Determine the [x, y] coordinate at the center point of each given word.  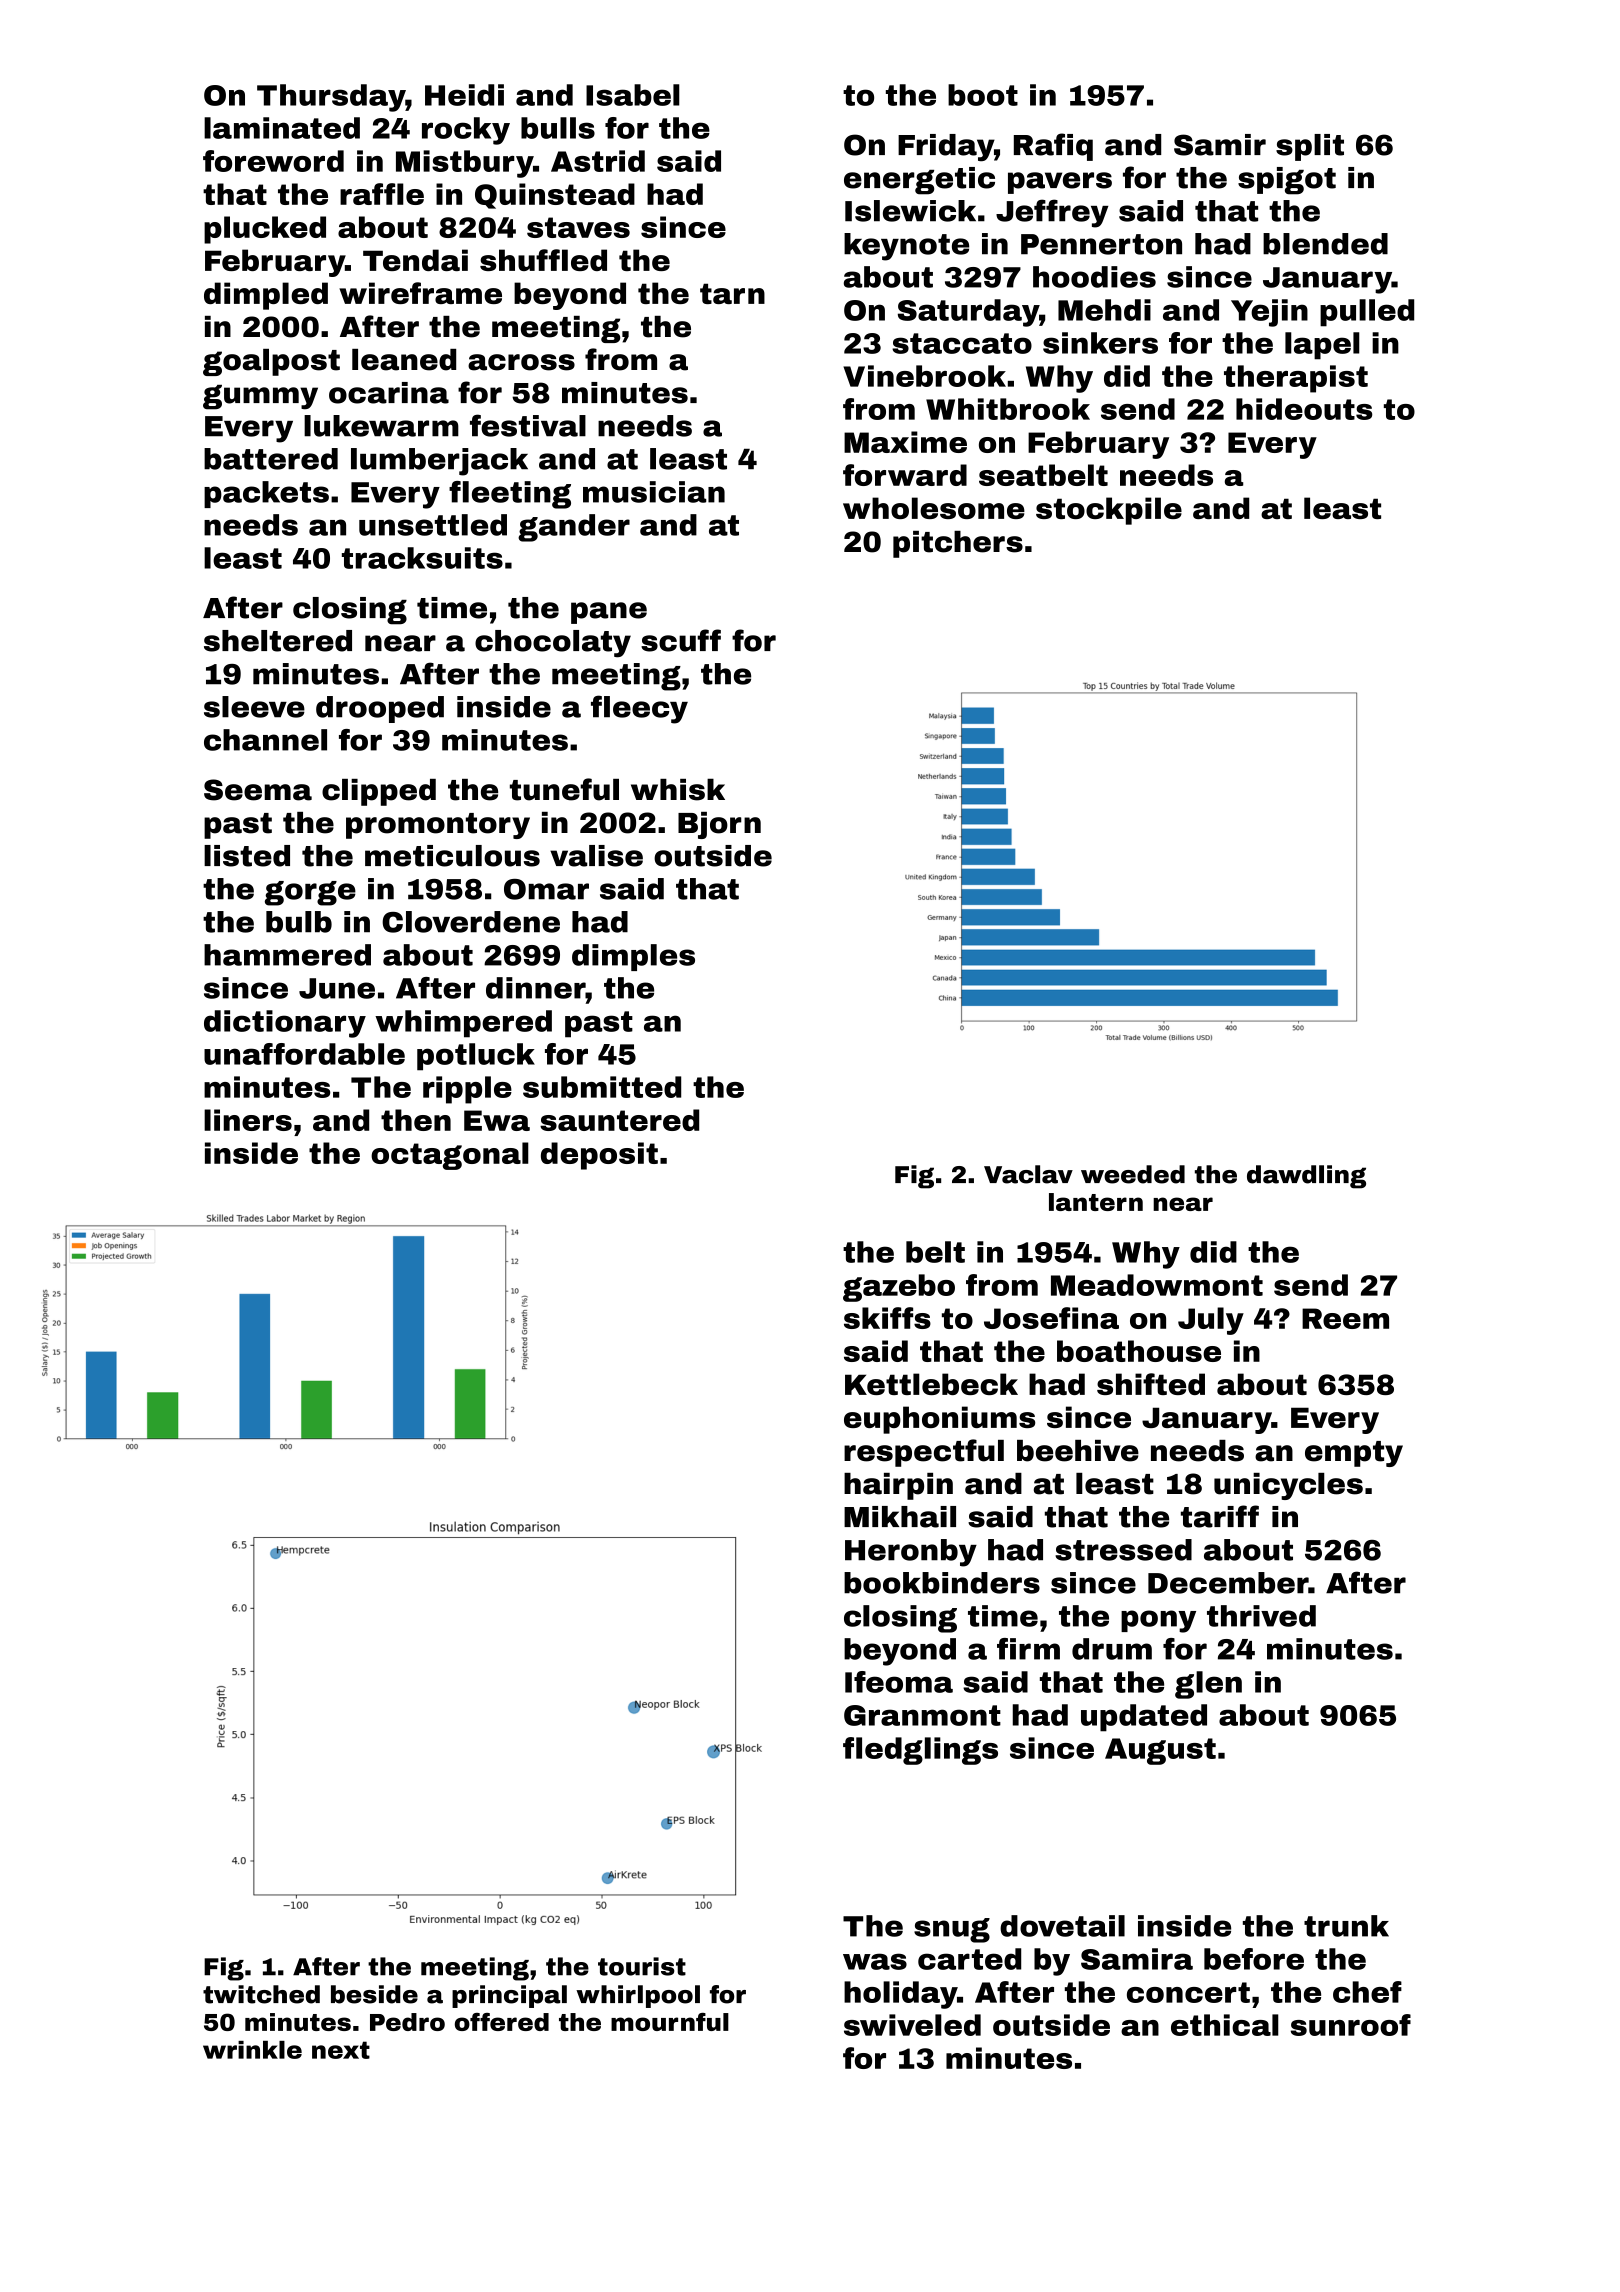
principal [509, 1996]
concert [1188, 1992]
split [1310, 147]
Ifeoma [899, 1682]
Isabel [633, 95]
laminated [282, 128]
